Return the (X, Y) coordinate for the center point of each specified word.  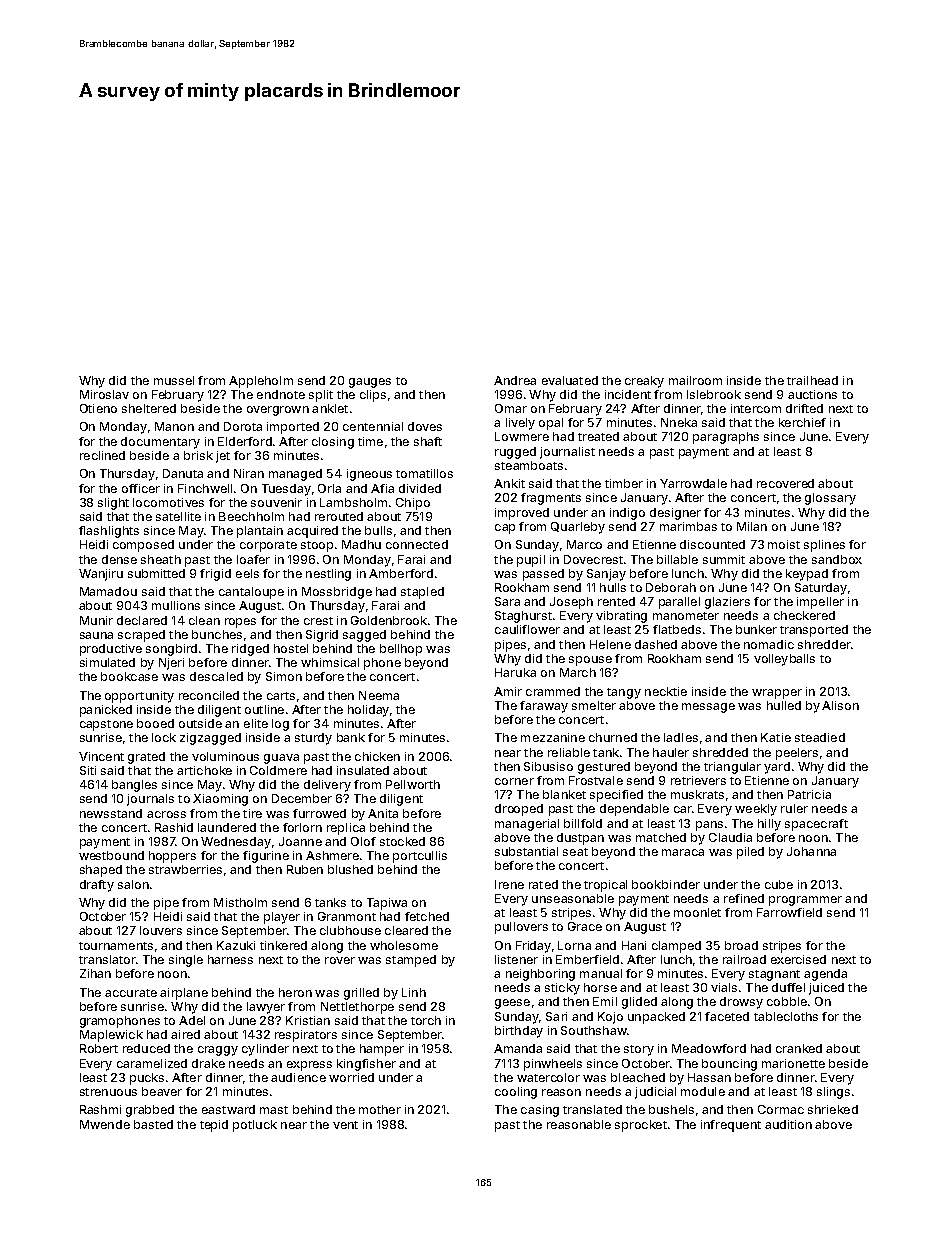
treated (598, 436)
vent (345, 1125)
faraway (544, 707)
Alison (840, 705)
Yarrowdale (693, 483)
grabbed (150, 1111)
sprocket (641, 1126)
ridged (250, 650)
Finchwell (205, 488)
